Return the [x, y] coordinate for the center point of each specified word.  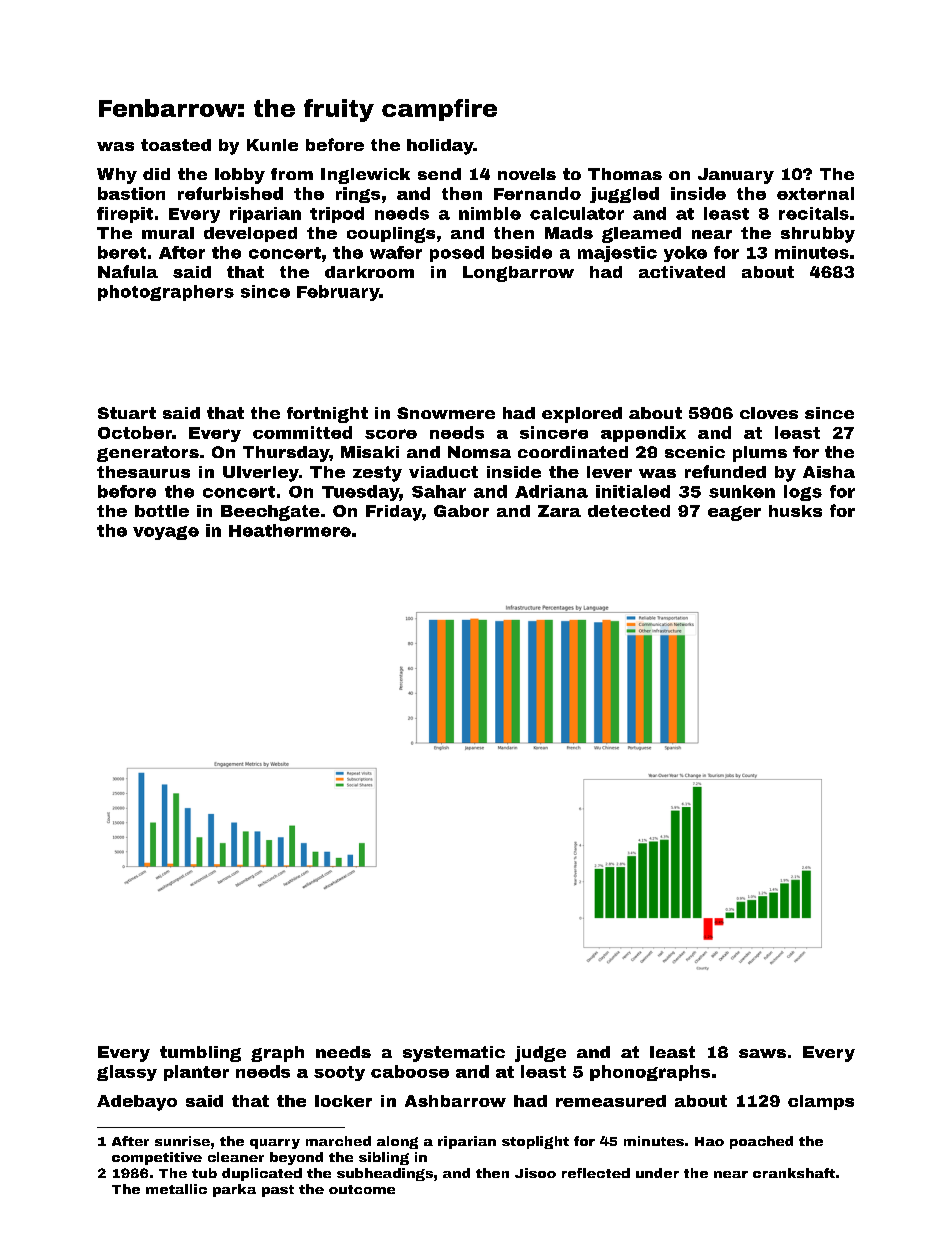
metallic [176, 1189]
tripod [337, 215]
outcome [362, 1189]
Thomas [625, 174]
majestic [617, 254]
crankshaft [794, 1173]
